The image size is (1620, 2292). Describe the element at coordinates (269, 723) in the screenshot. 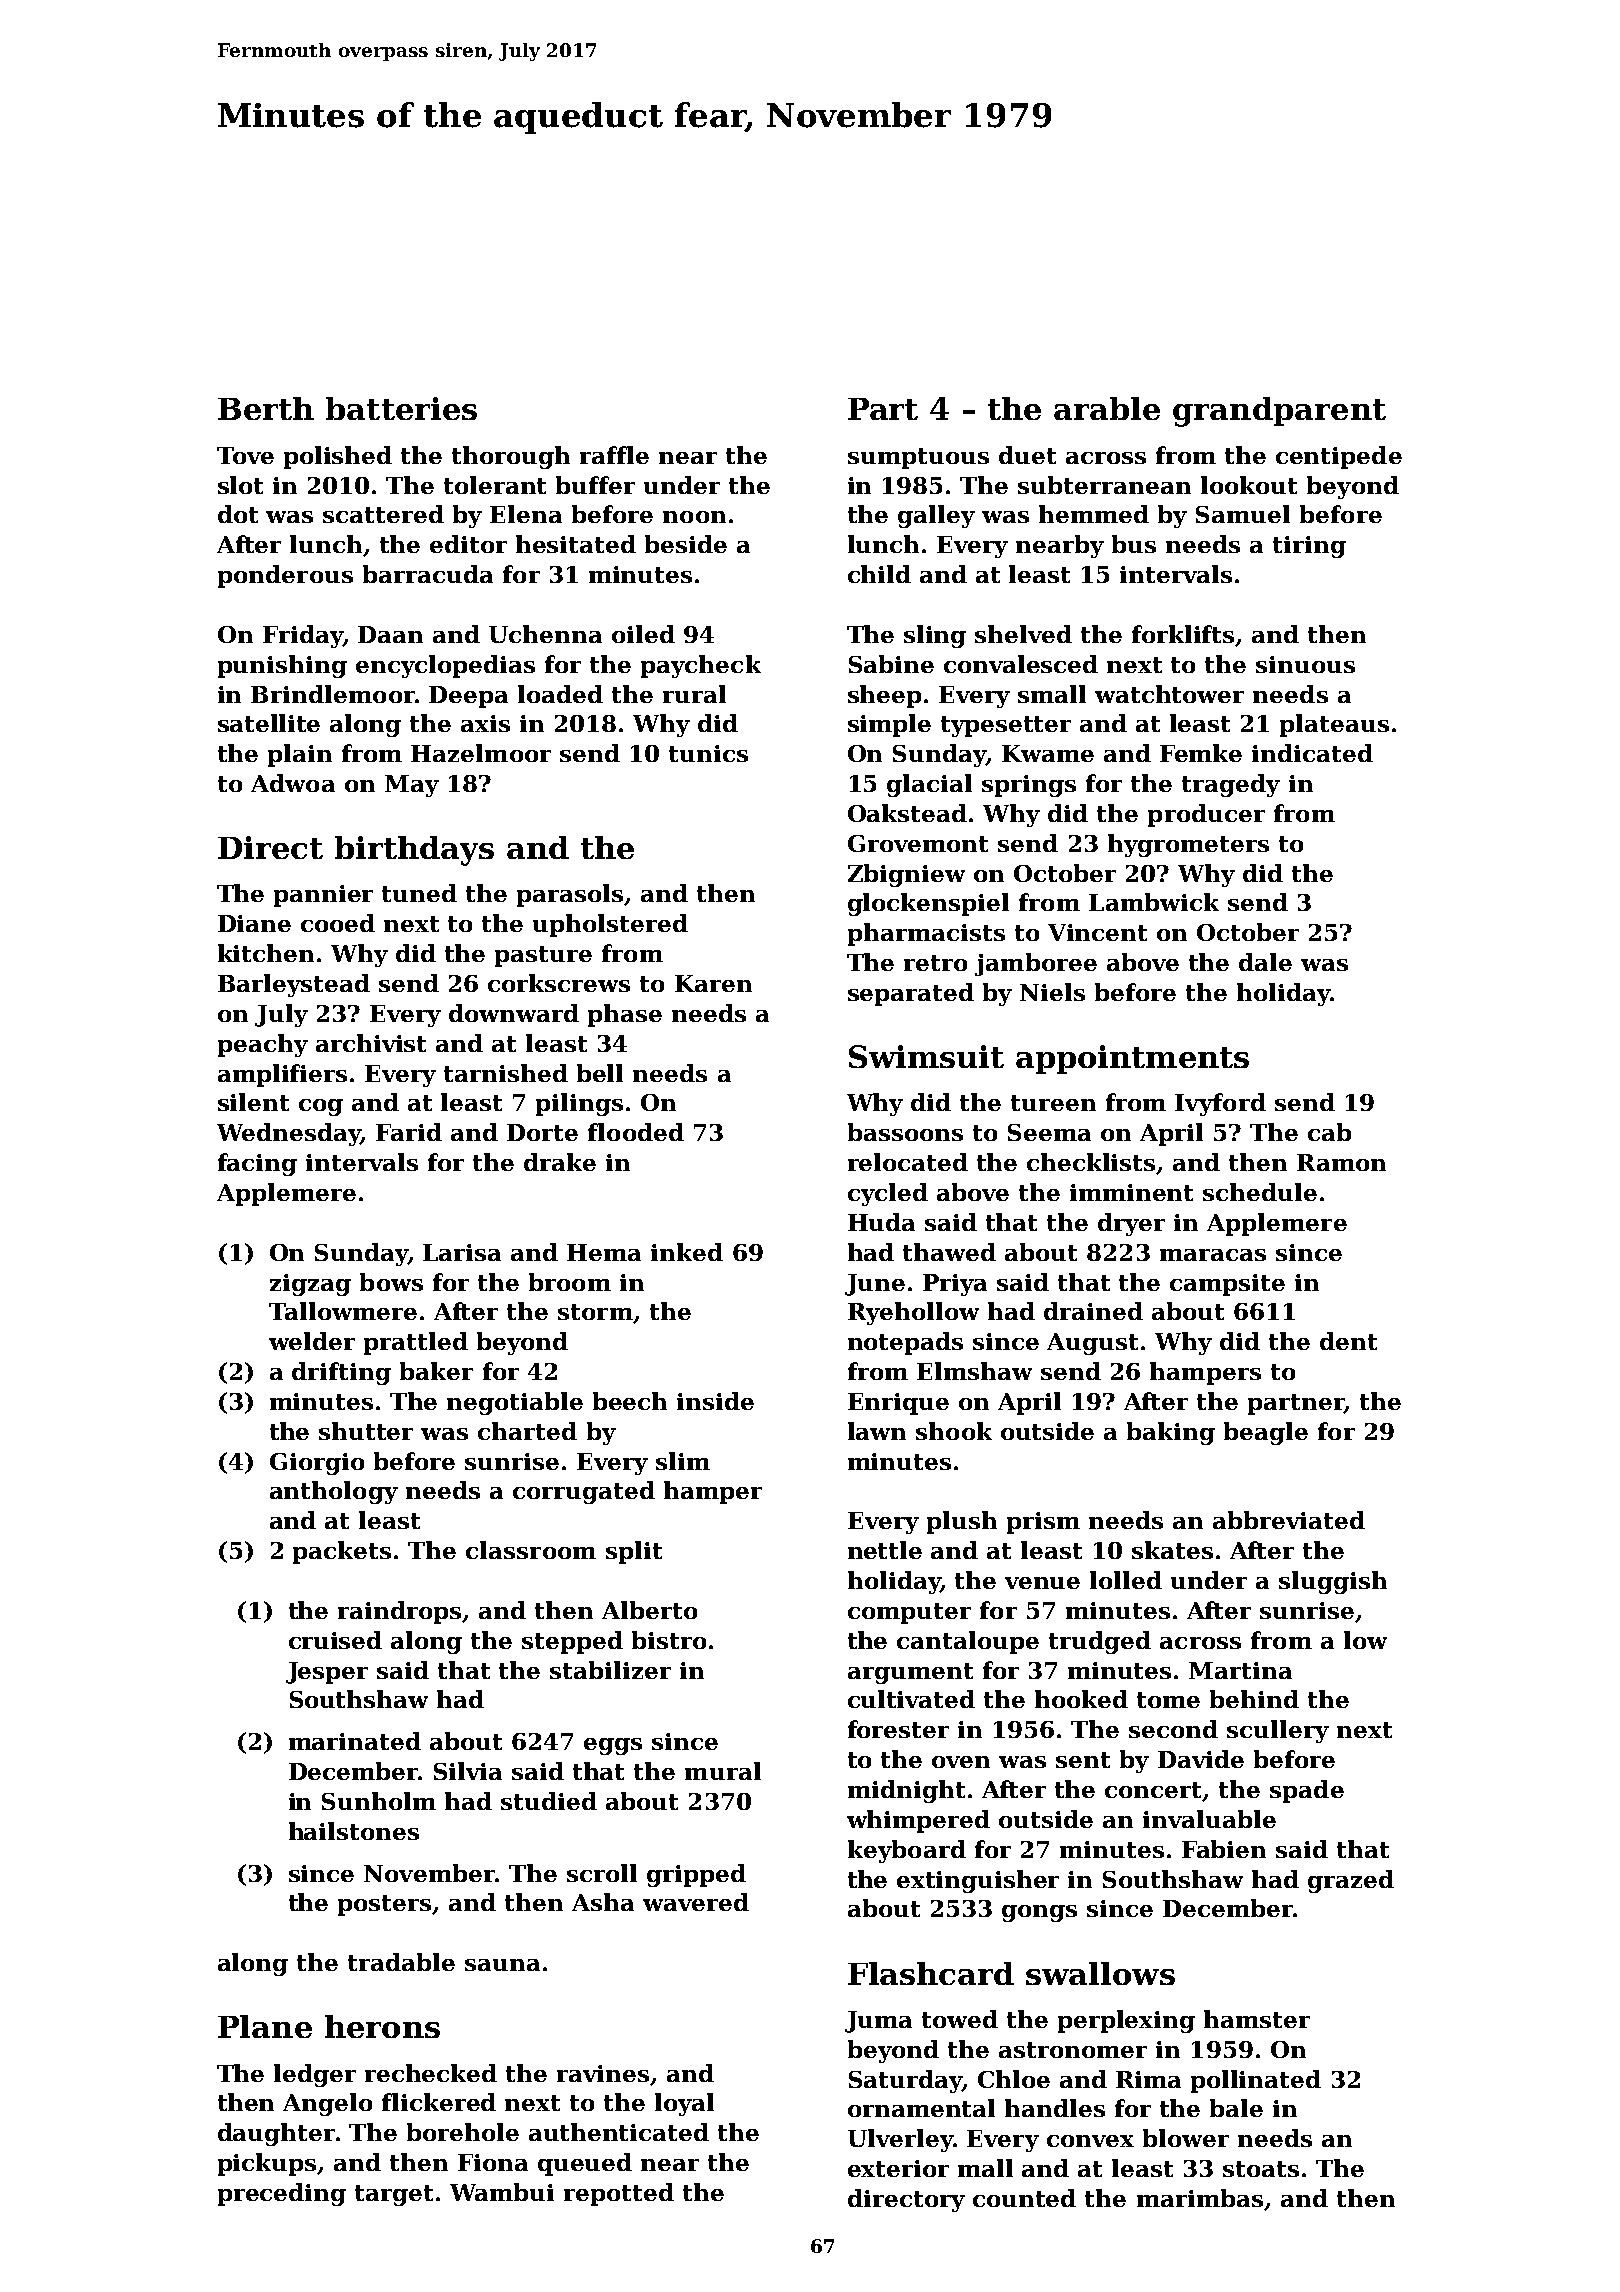

I see `satellite` at that location.
